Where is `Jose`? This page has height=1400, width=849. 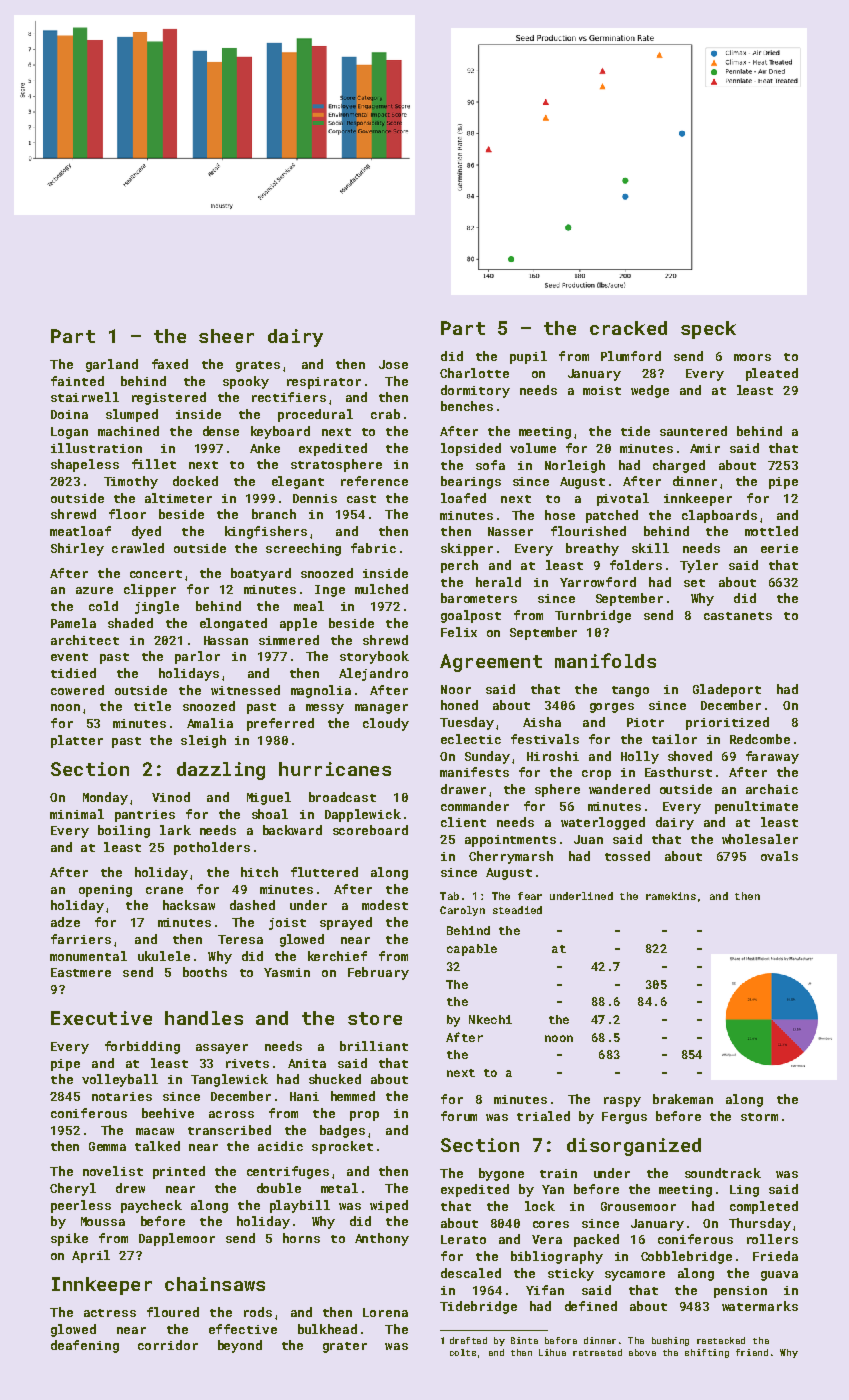 Jose is located at coordinates (393, 364).
